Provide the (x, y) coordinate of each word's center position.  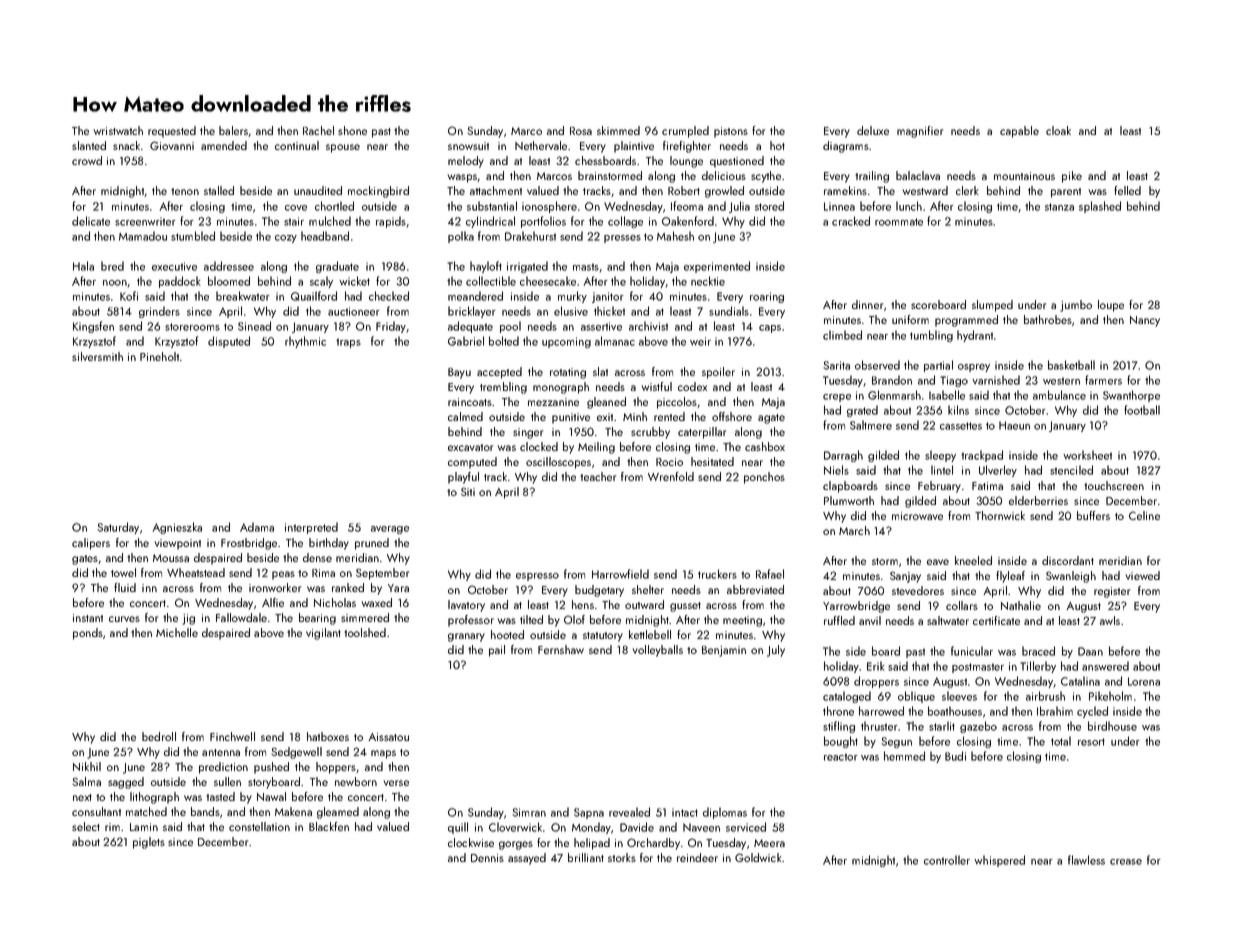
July (776, 651)
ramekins (845, 190)
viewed (1142, 575)
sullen (227, 781)
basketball (1071, 365)
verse (396, 783)
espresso (537, 577)
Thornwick (1000, 515)
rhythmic (305, 342)
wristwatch (118, 130)
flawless (1086, 860)
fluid (125, 587)
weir (700, 341)
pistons (731, 132)
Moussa (171, 558)
